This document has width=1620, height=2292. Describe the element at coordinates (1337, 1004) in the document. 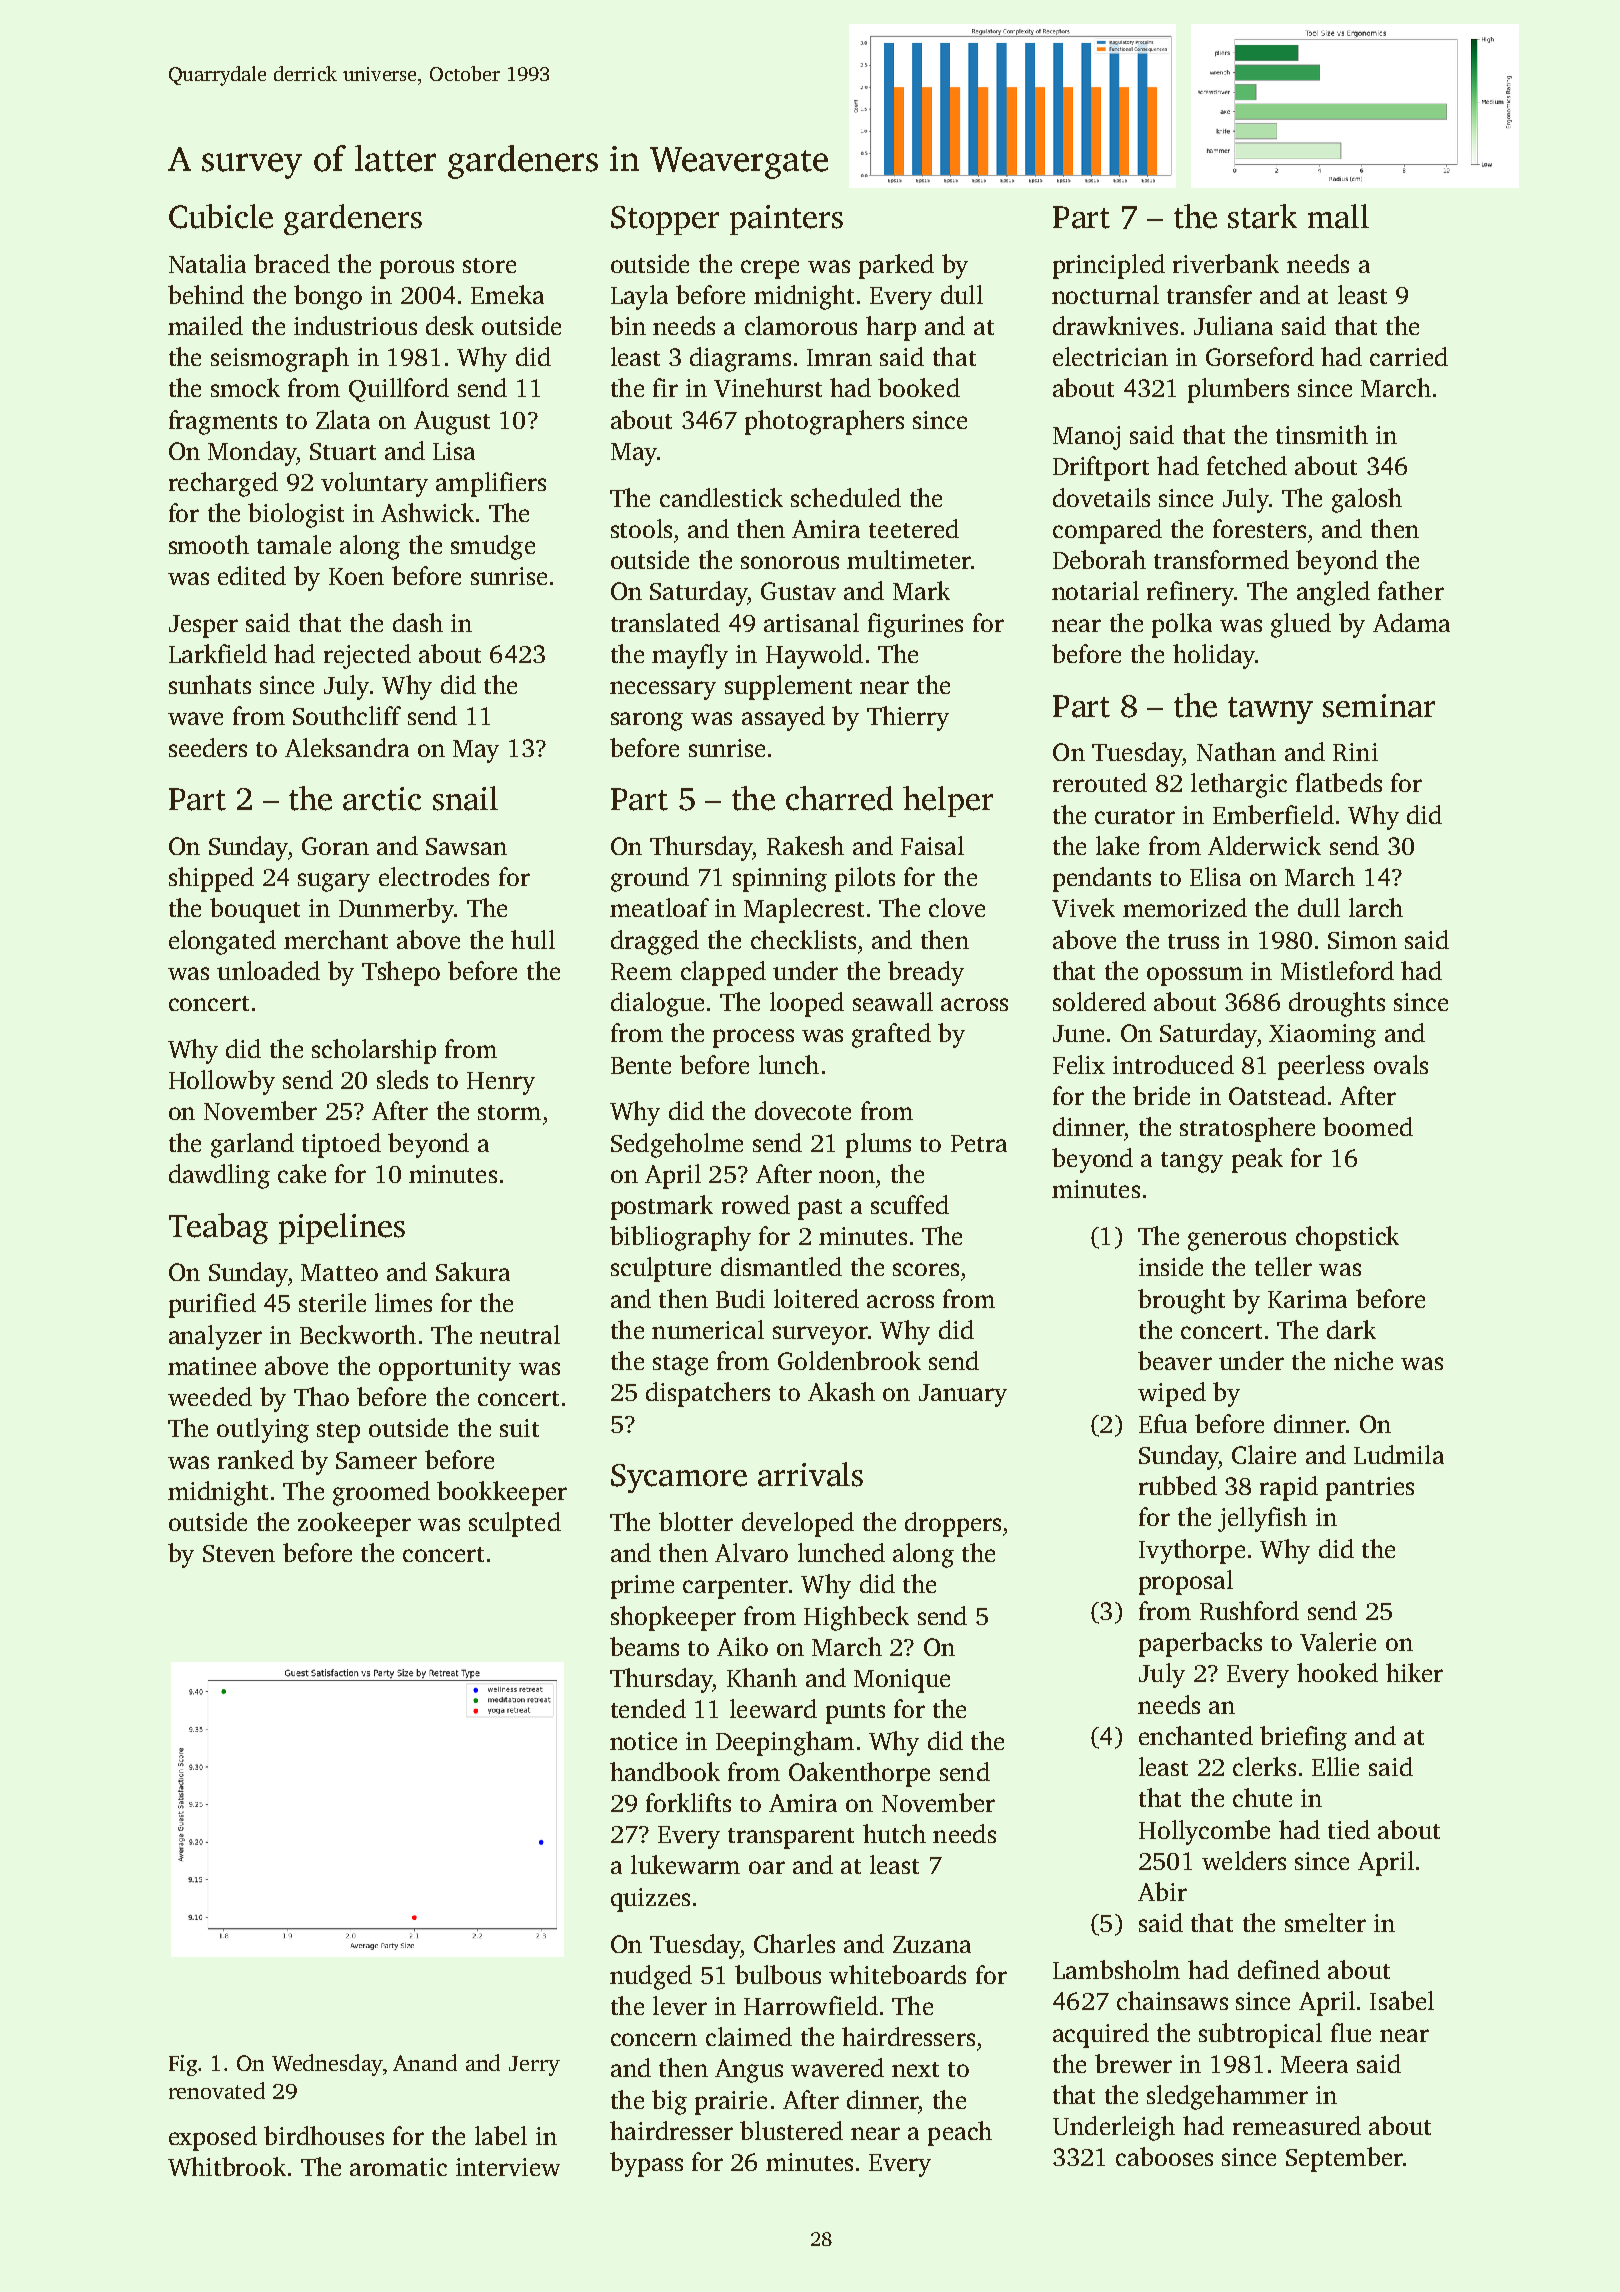

I see `droughts` at that location.
